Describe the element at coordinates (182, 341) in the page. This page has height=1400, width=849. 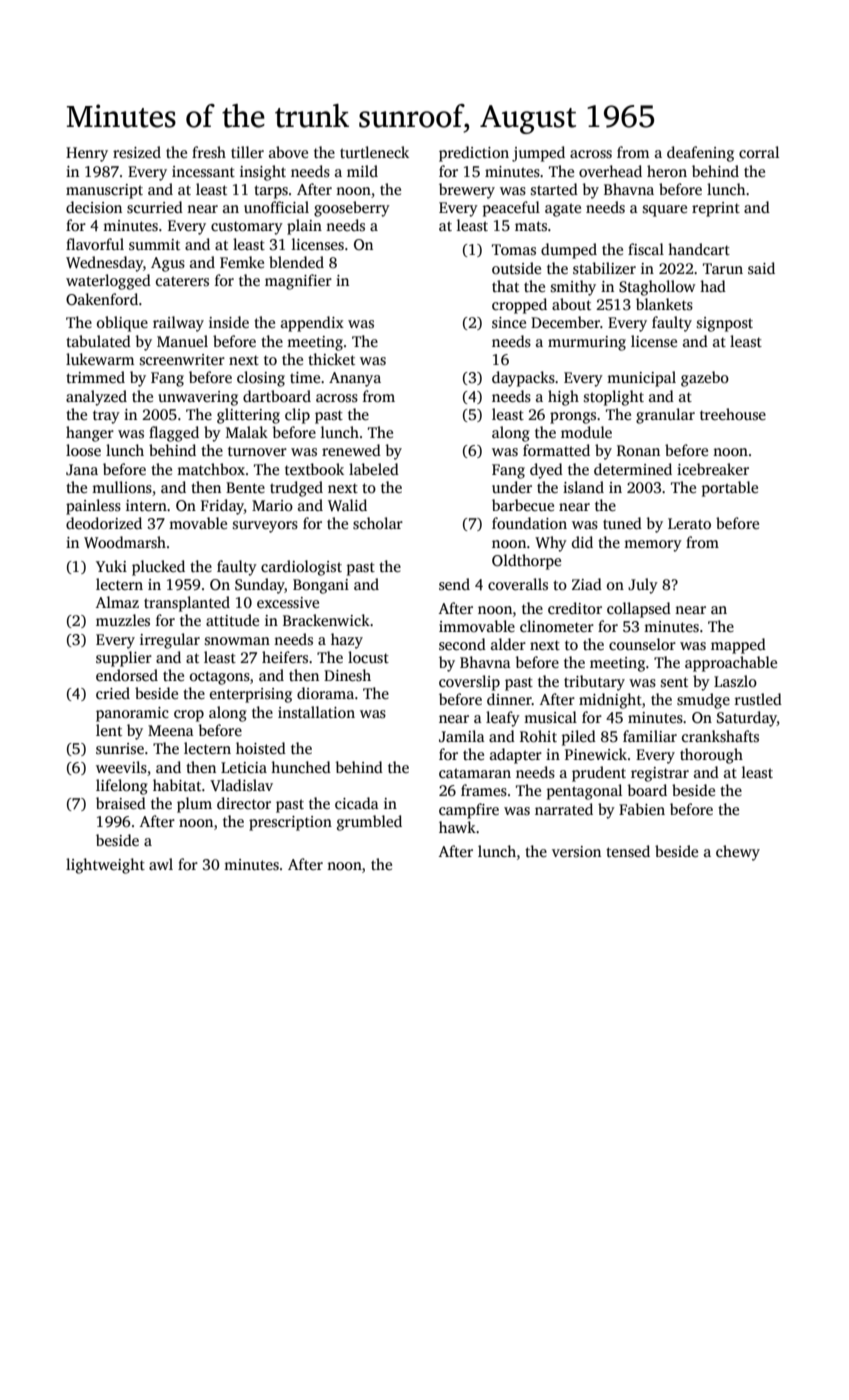
I see `Manuel` at that location.
